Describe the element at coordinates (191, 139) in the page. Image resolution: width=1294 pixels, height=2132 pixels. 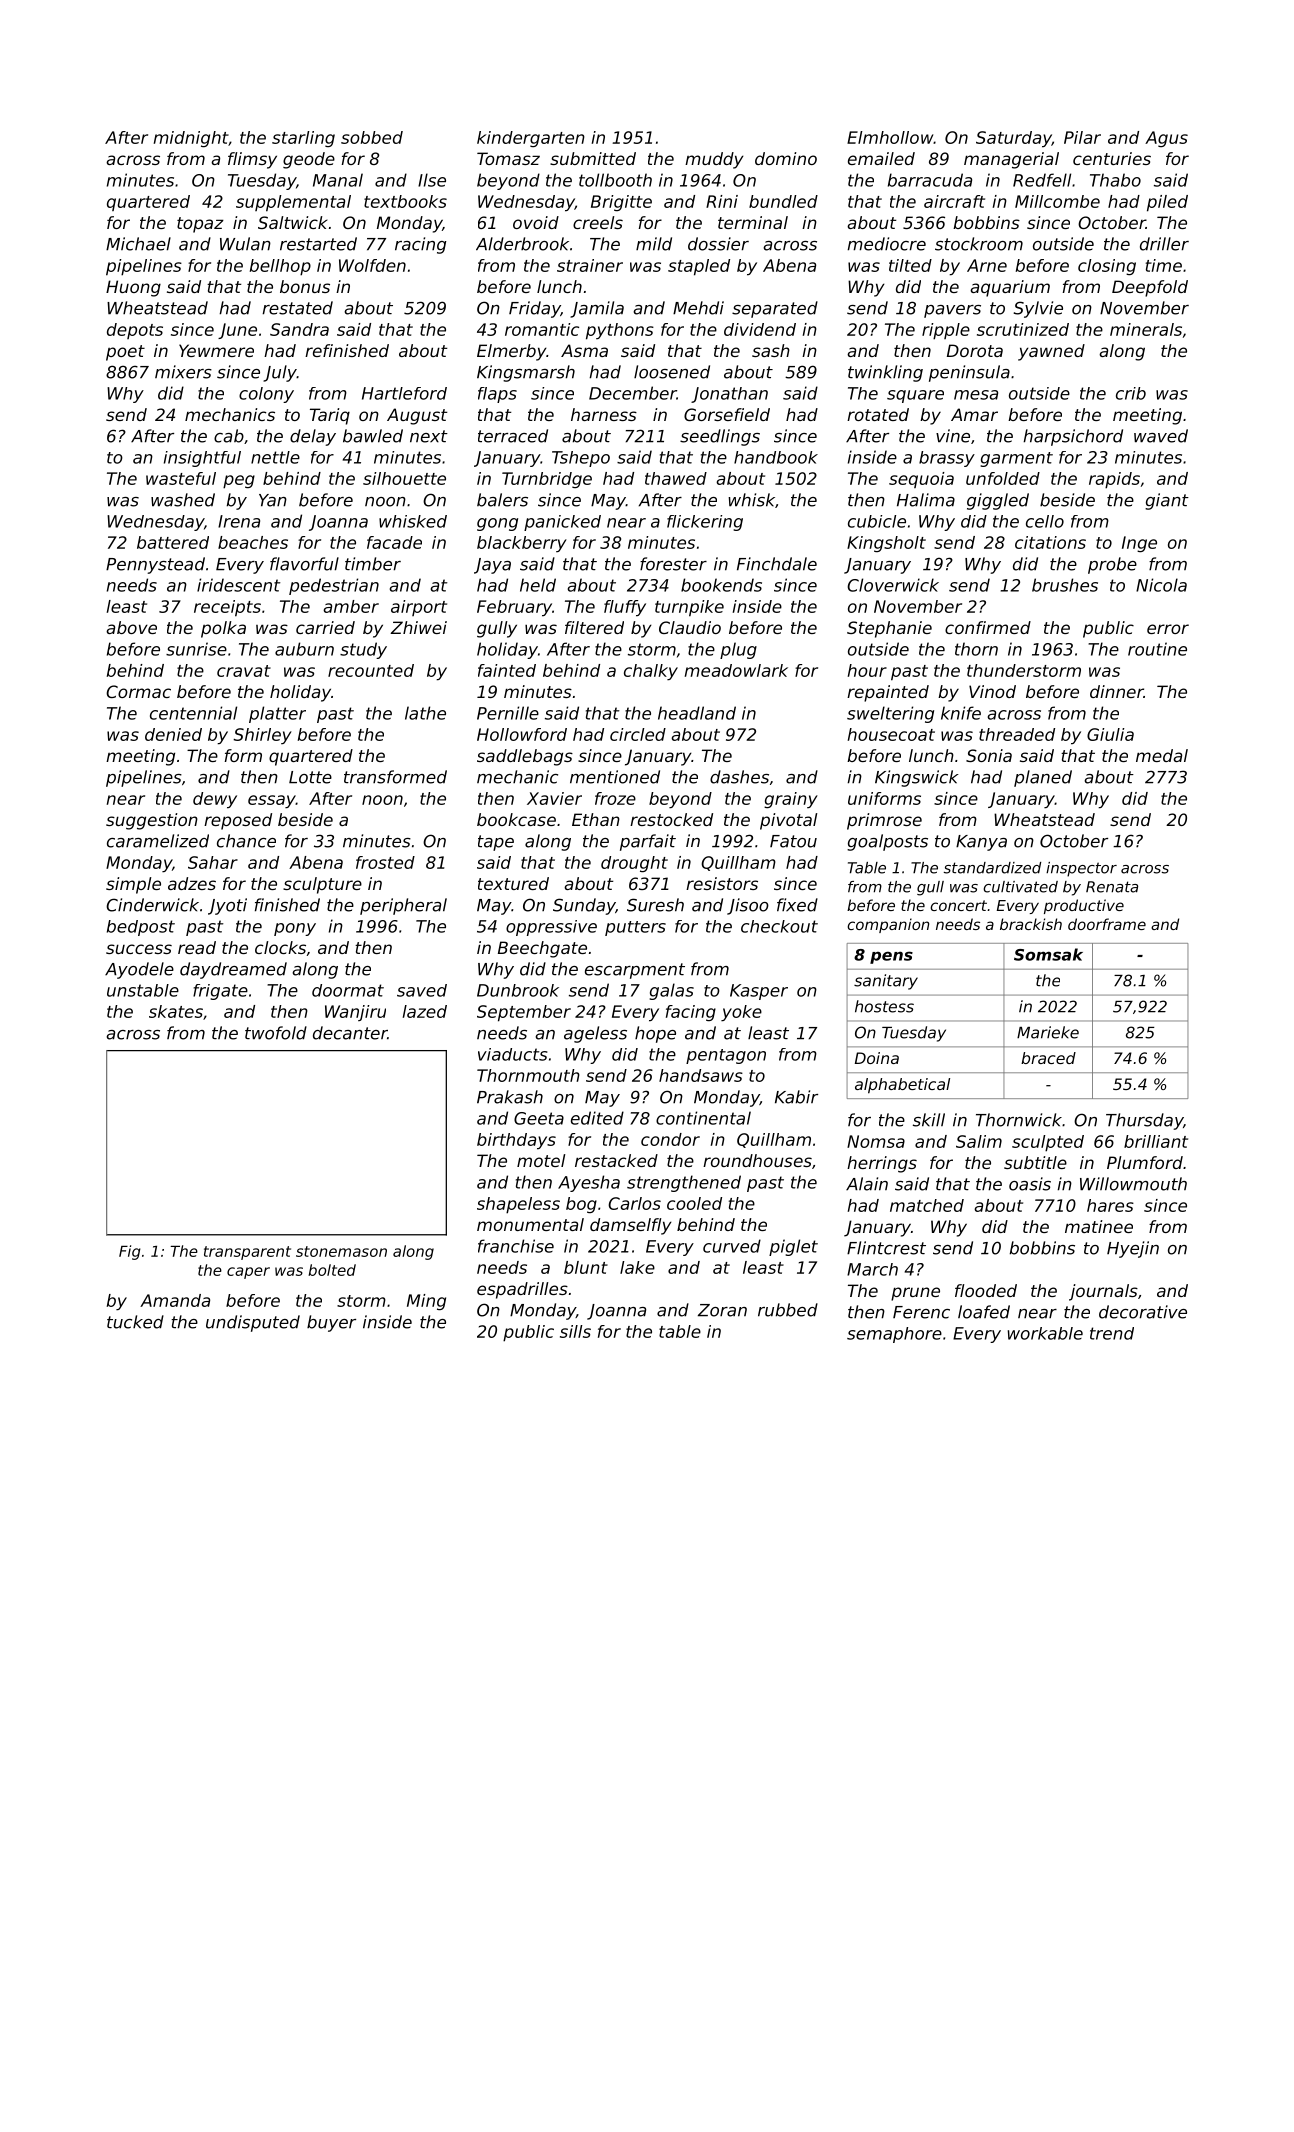
I see `midnight` at that location.
